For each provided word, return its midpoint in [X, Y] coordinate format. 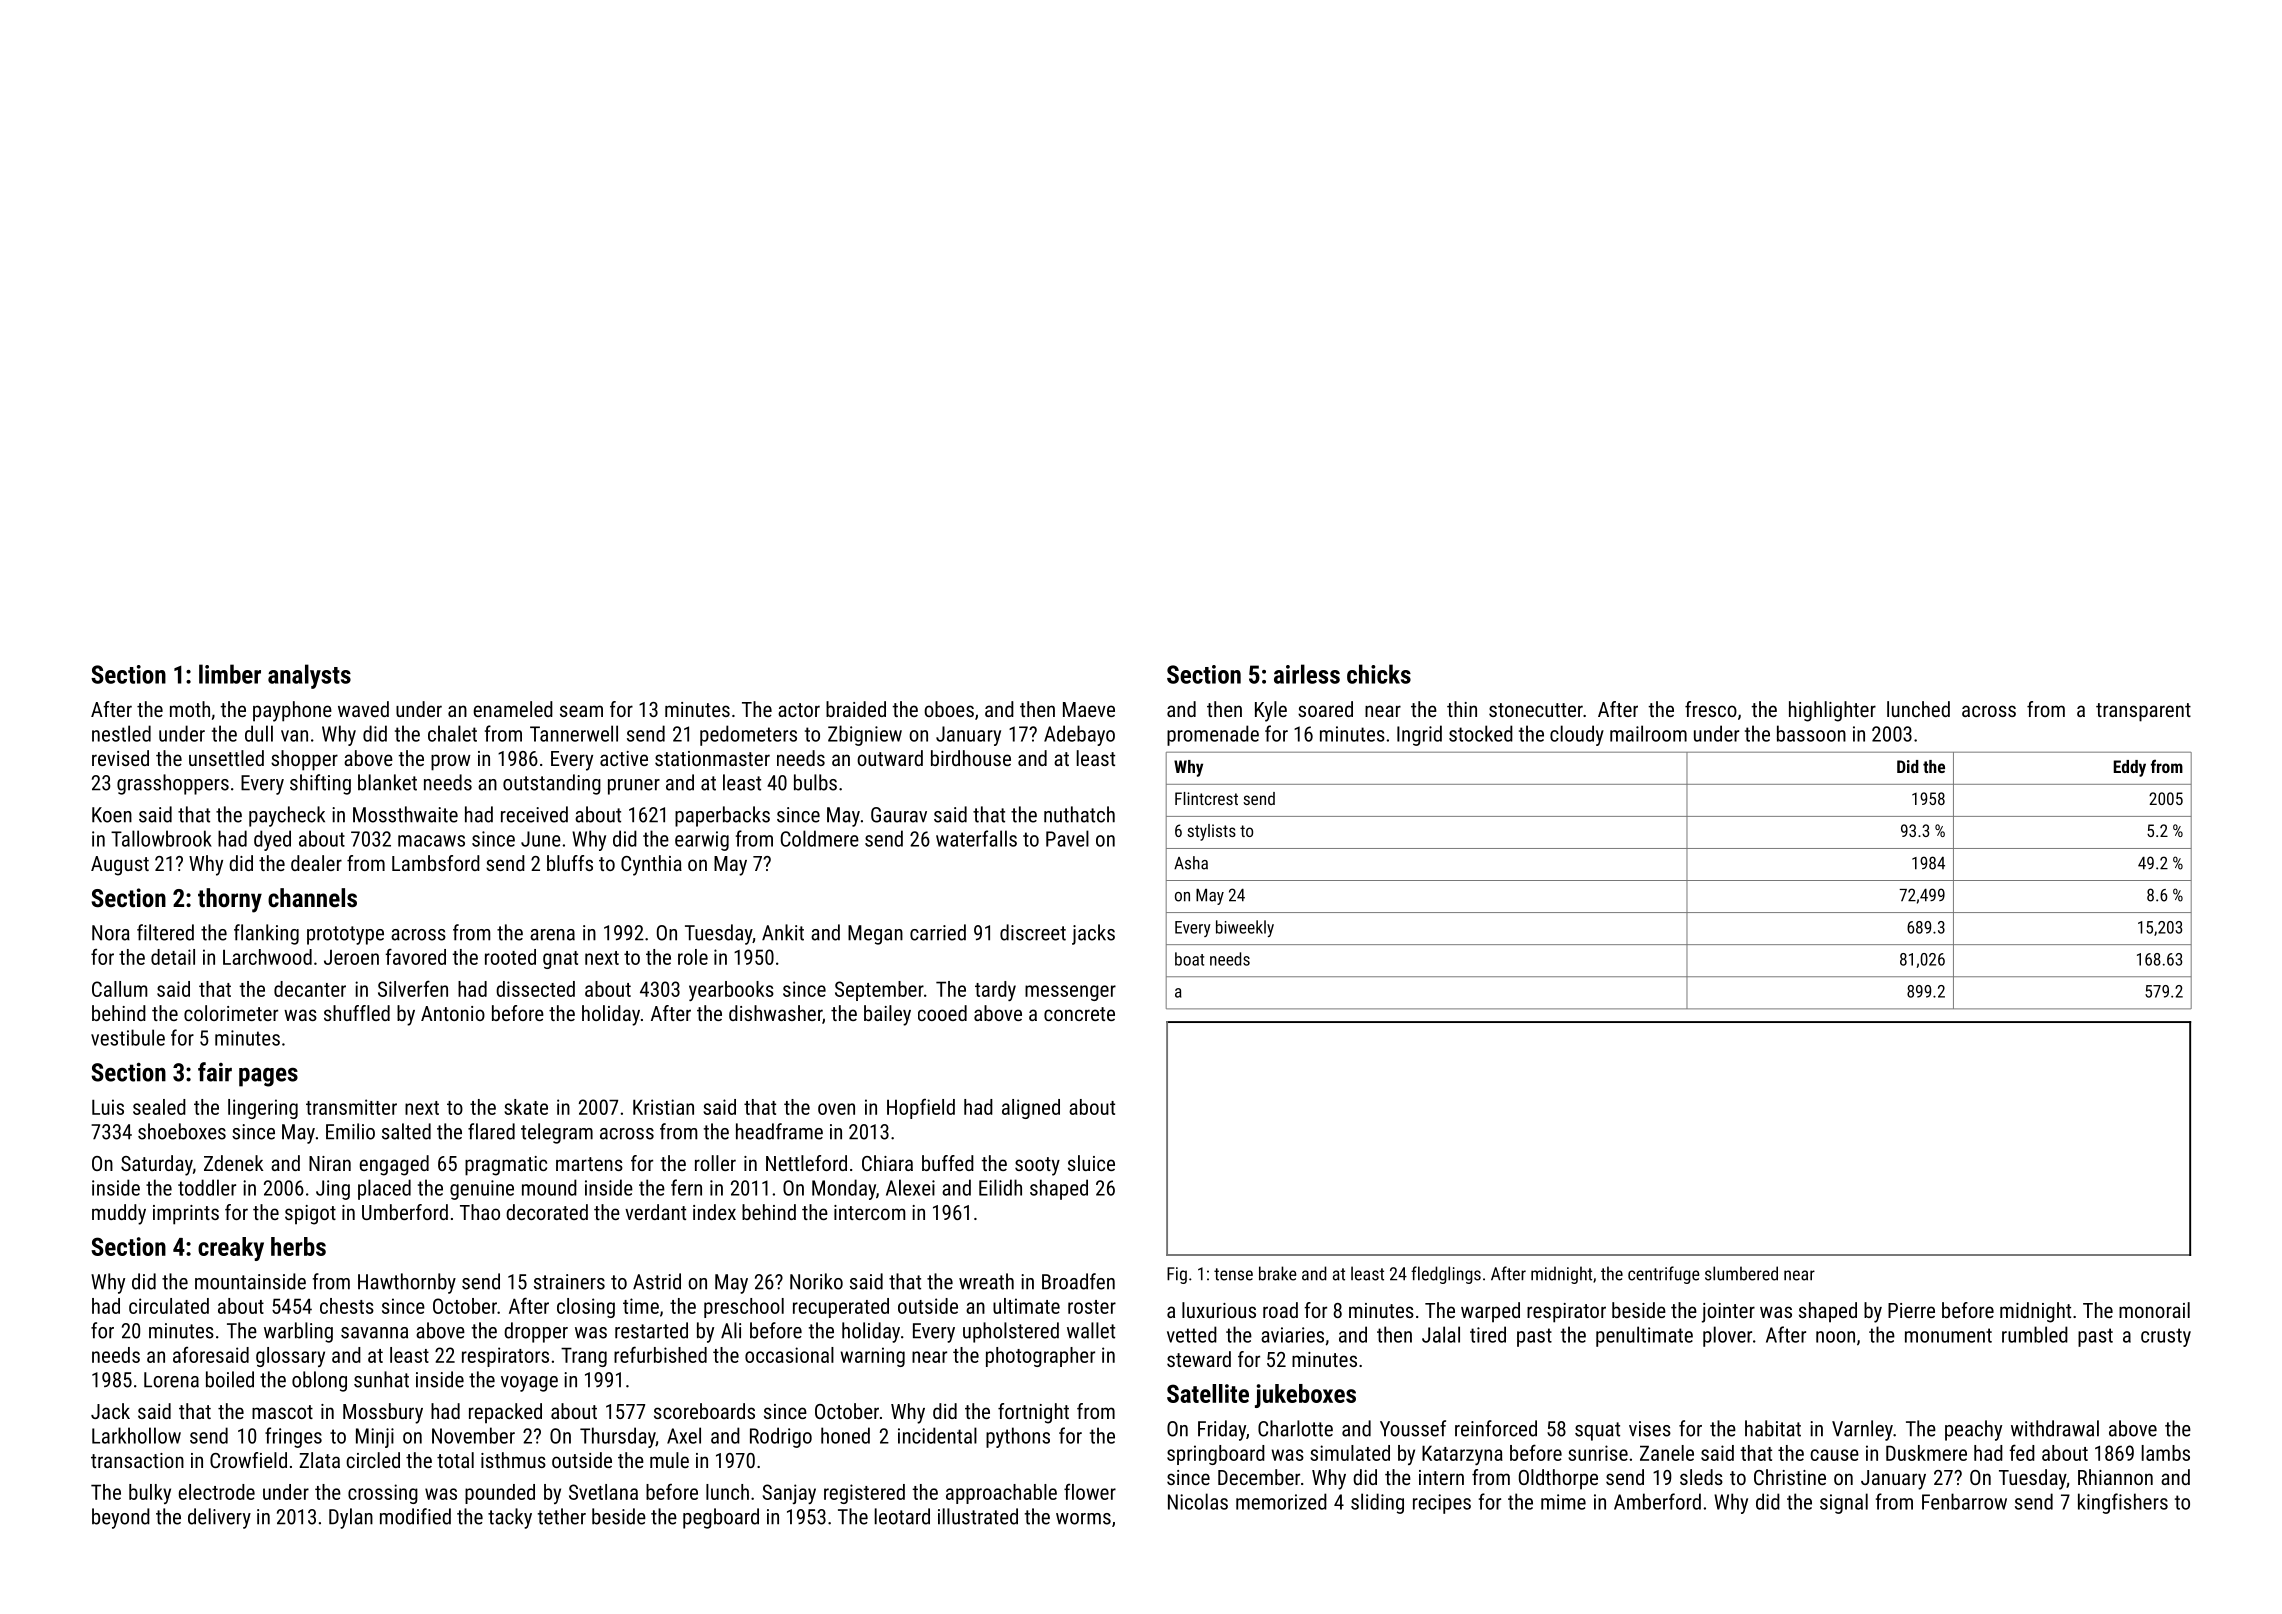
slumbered [1741, 1273]
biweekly [1245, 928]
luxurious [1219, 1310]
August [120, 866]
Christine [1790, 1477]
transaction [137, 1460]
